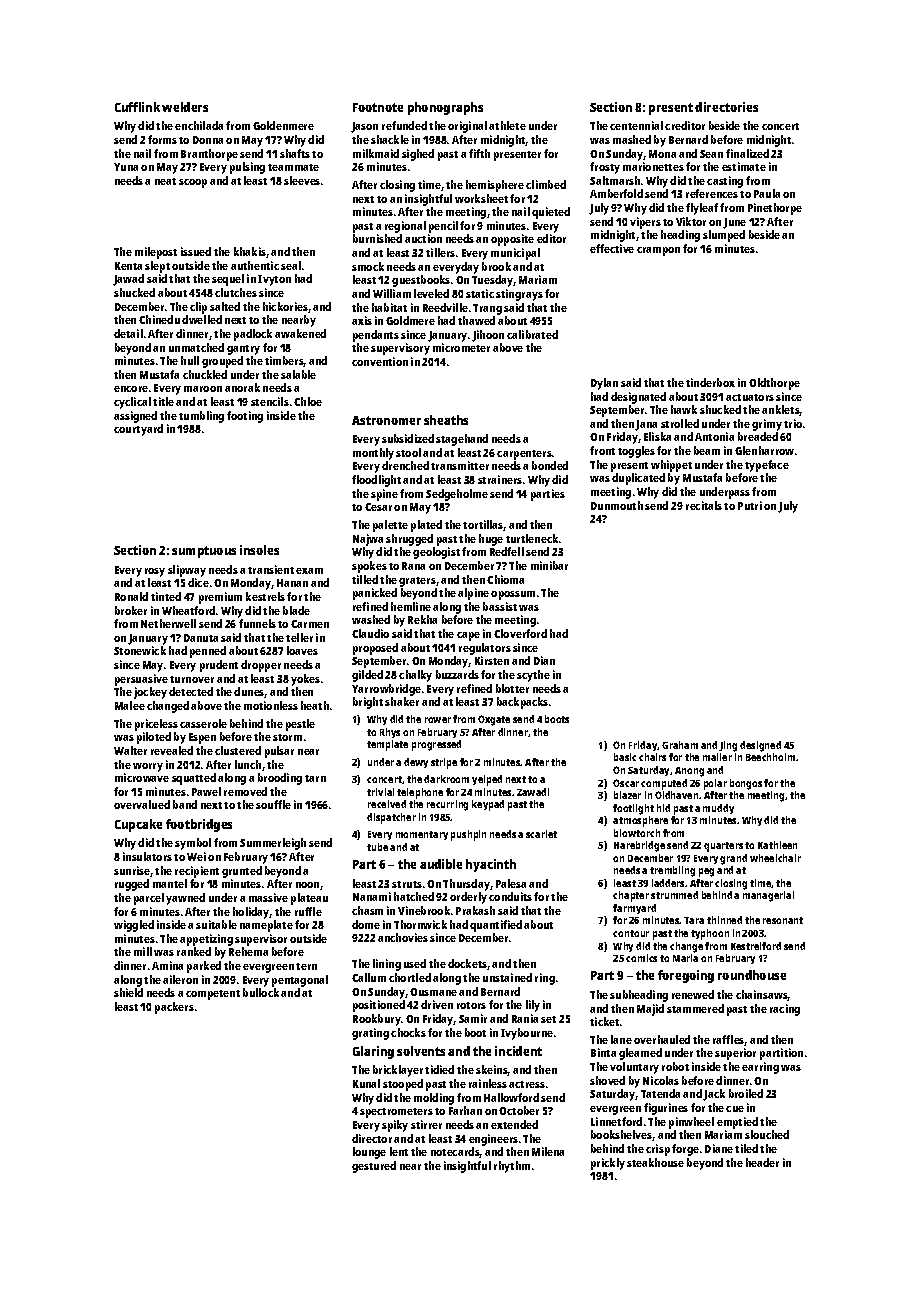 This image has height=1308, width=924. What do you see at coordinates (185, 107) in the image?
I see `welders` at bounding box center [185, 107].
